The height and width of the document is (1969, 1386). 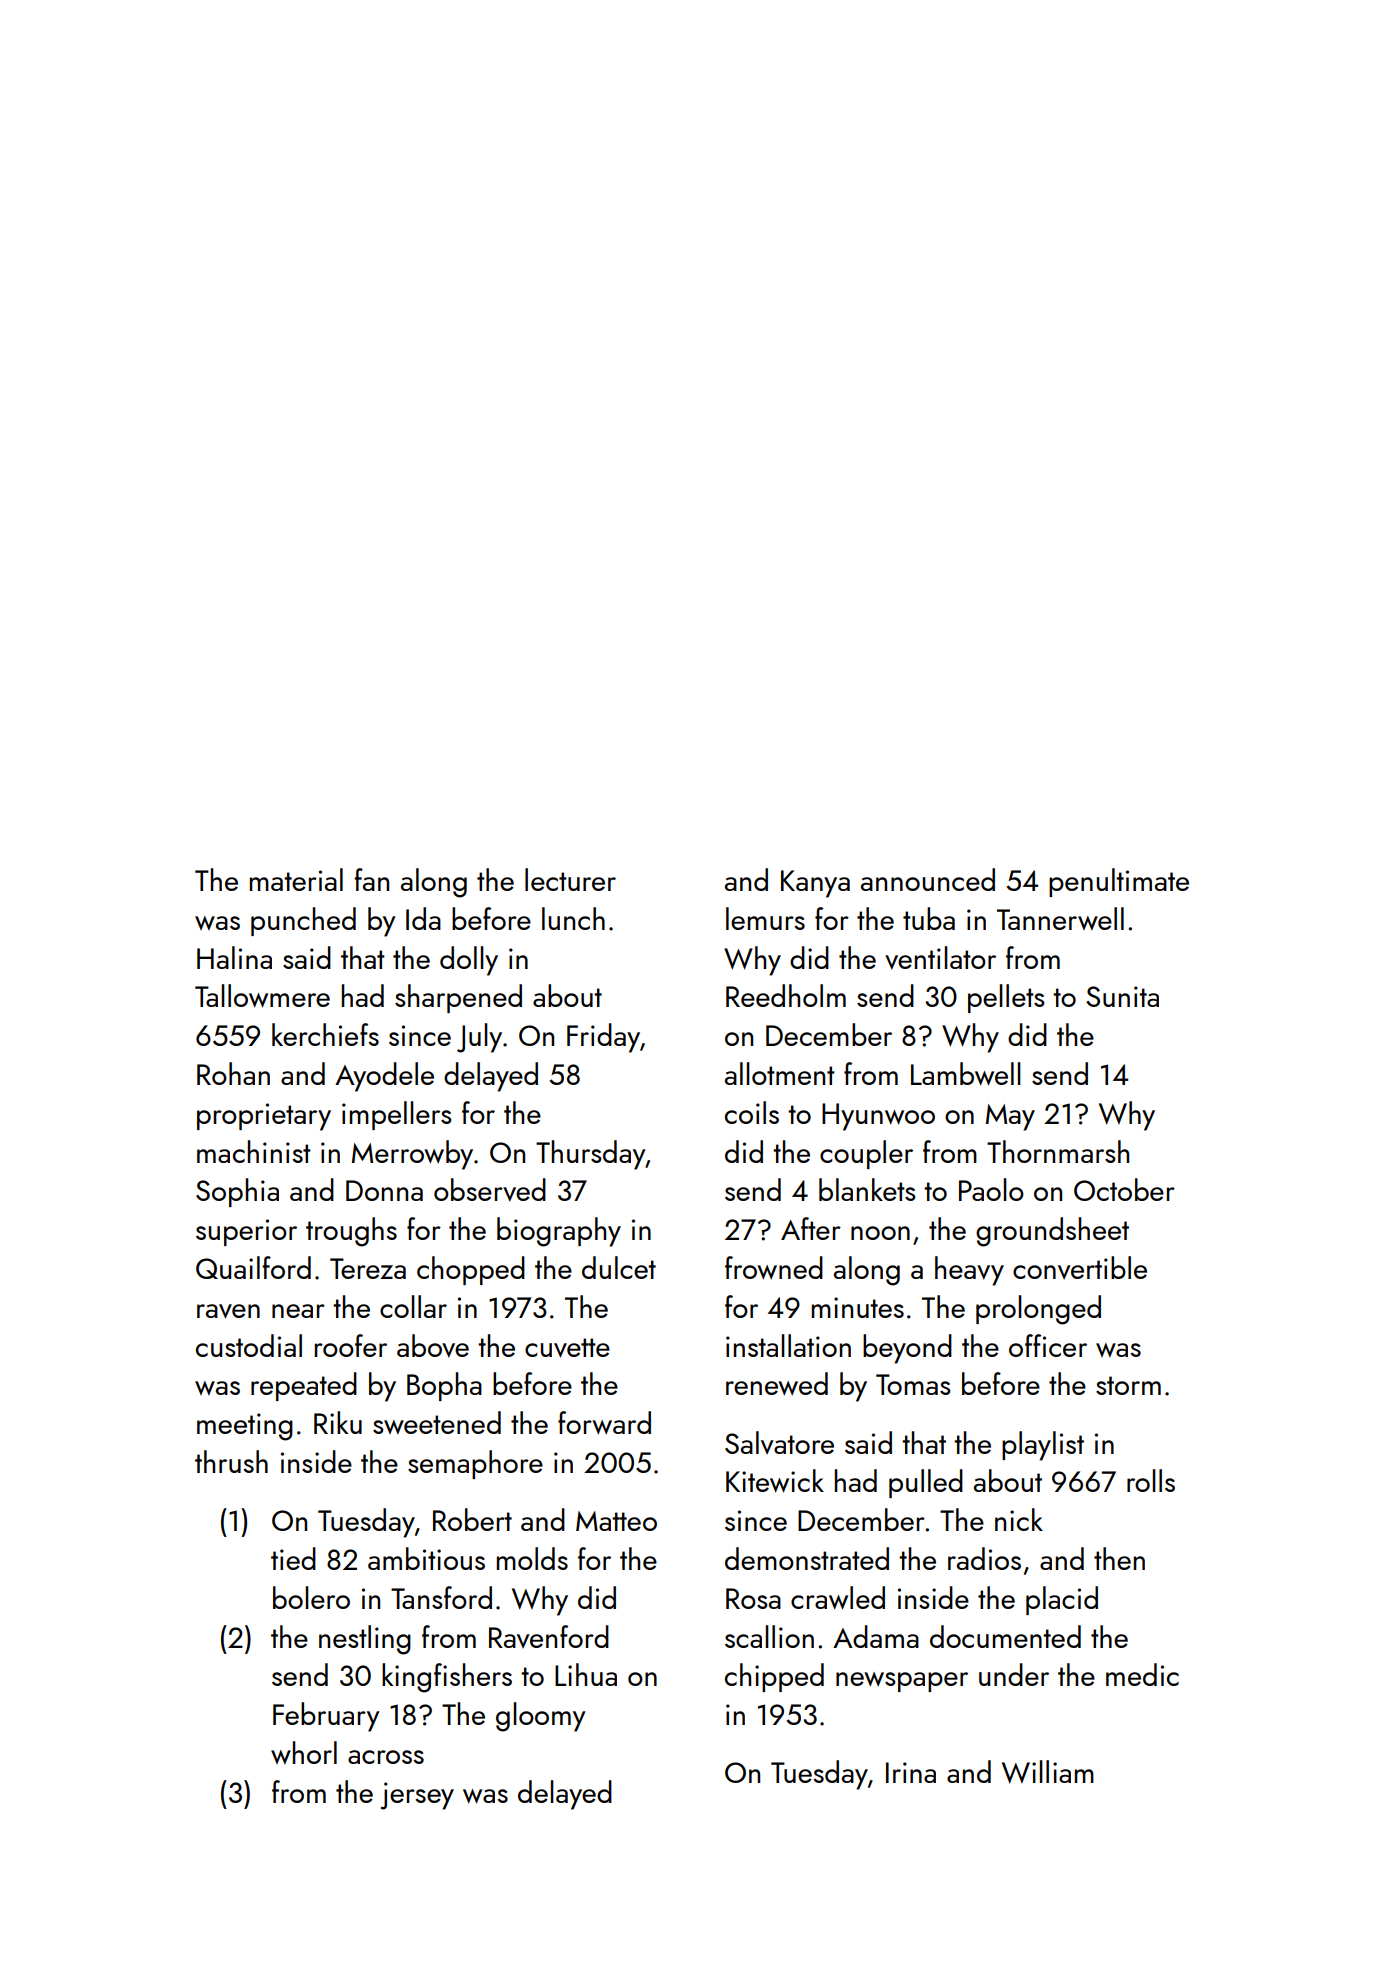 What do you see at coordinates (619, 1267) in the document?
I see `dulcet` at bounding box center [619, 1267].
